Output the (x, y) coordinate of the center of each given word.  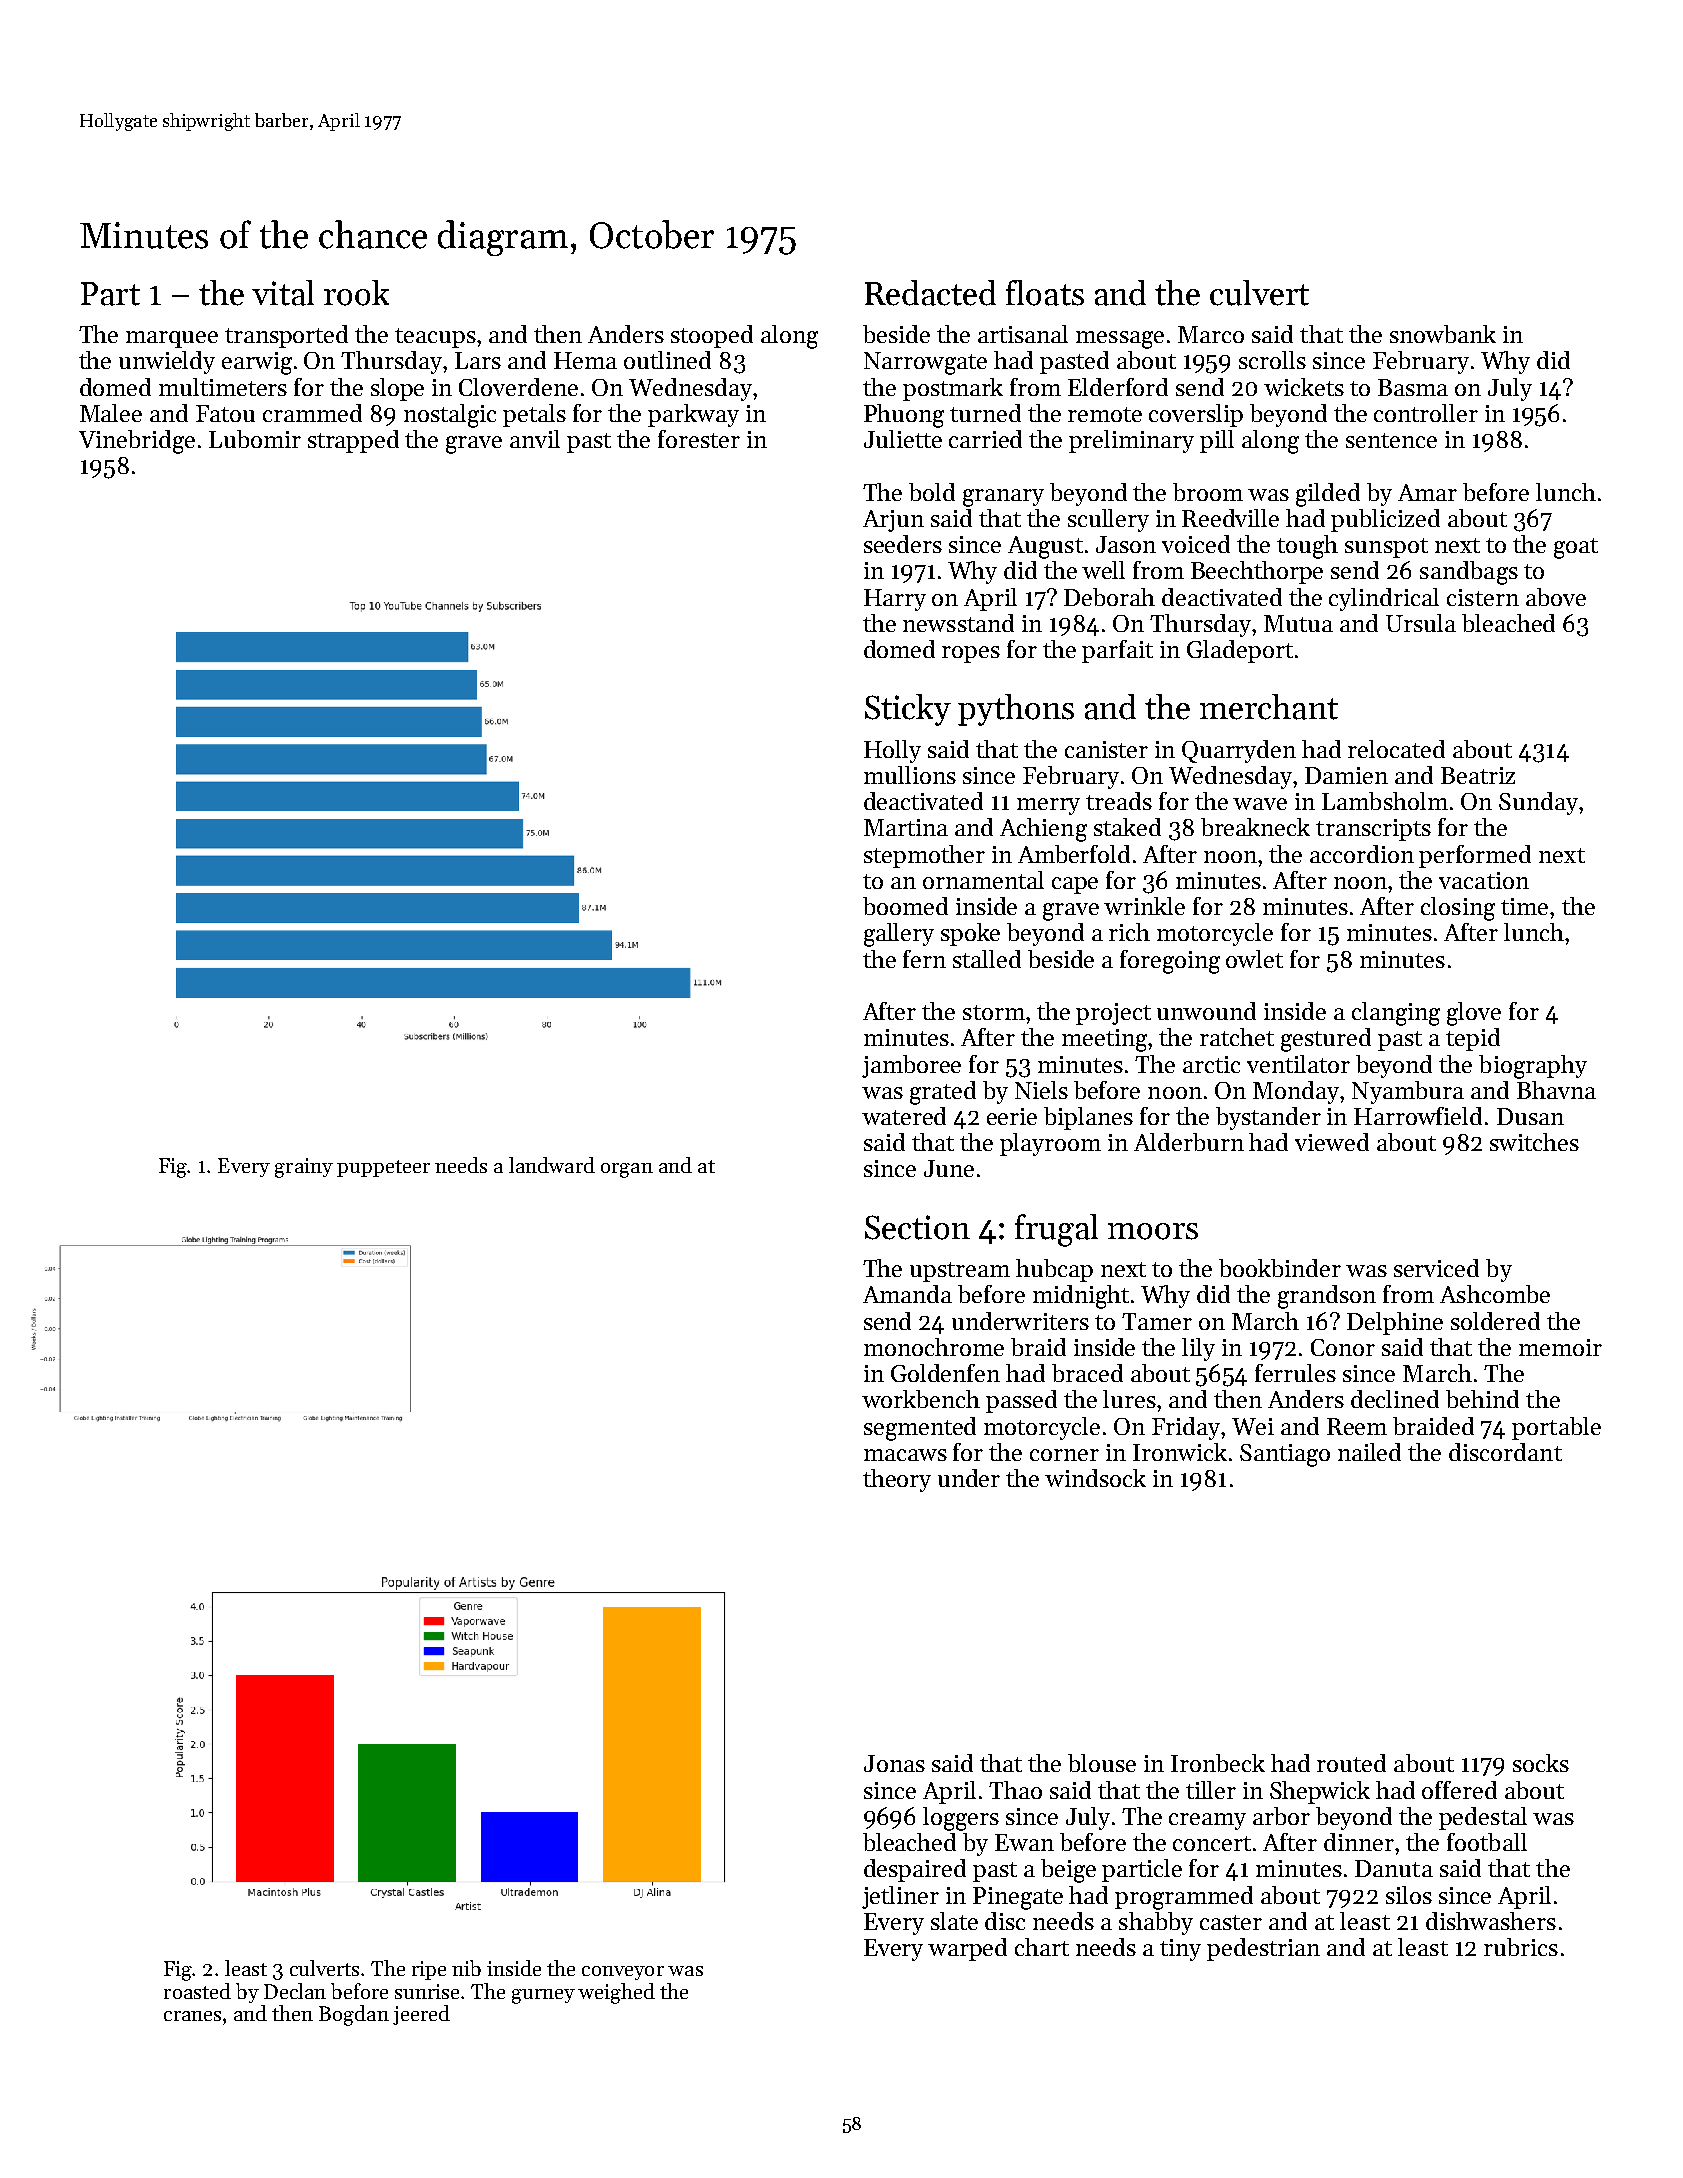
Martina (906, 827)
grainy (304, 1168)
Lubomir (255, 439)
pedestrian (1263, 1949)
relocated (1396, 749)
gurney (543, 1996)
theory (897, 1480)
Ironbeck (1218, 1763)
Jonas (894, 1763)
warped (967, 1949)
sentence (1391, 440)
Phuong (904, 416)
